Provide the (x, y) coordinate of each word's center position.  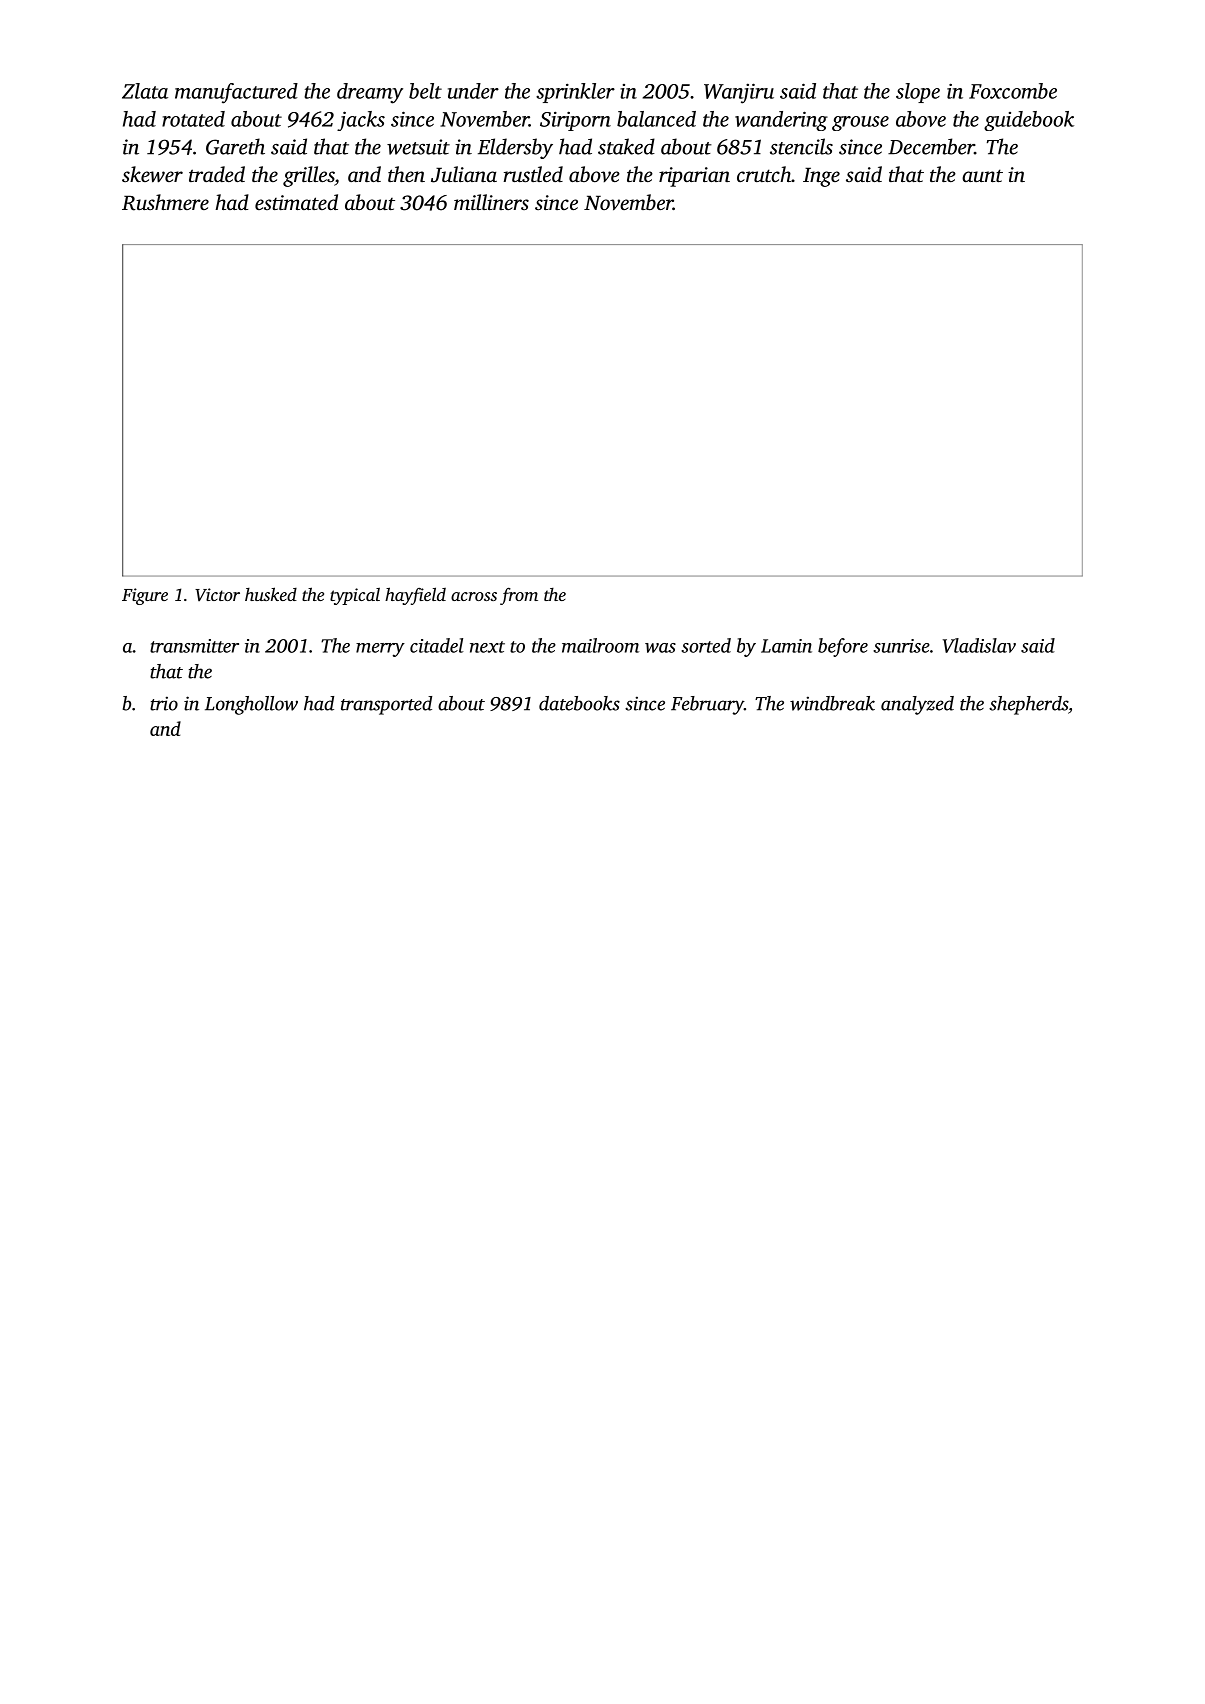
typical (355, 596)
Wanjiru (739, 93)
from (519, 596)
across (474, 596)
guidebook (1029, 121)
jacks (361, 121)
